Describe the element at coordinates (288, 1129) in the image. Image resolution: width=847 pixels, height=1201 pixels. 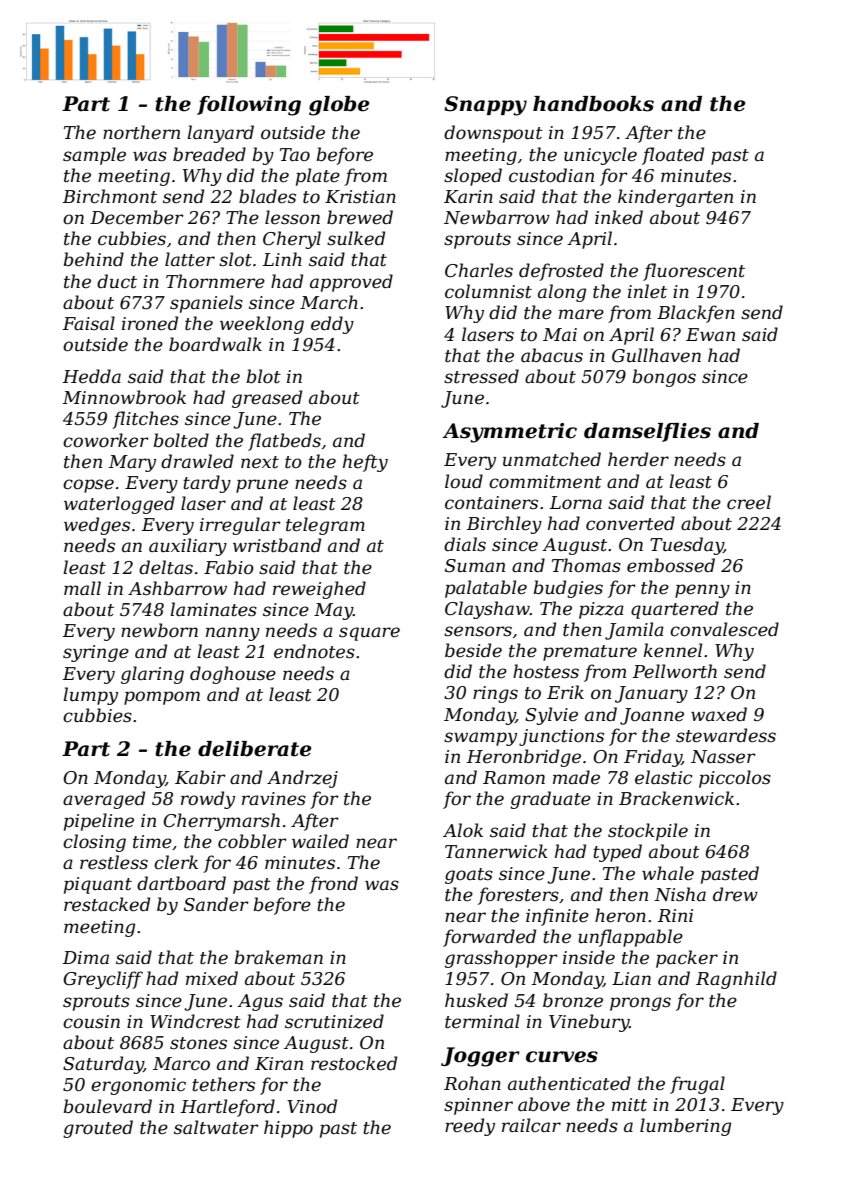
I see `hippo` at that location.
